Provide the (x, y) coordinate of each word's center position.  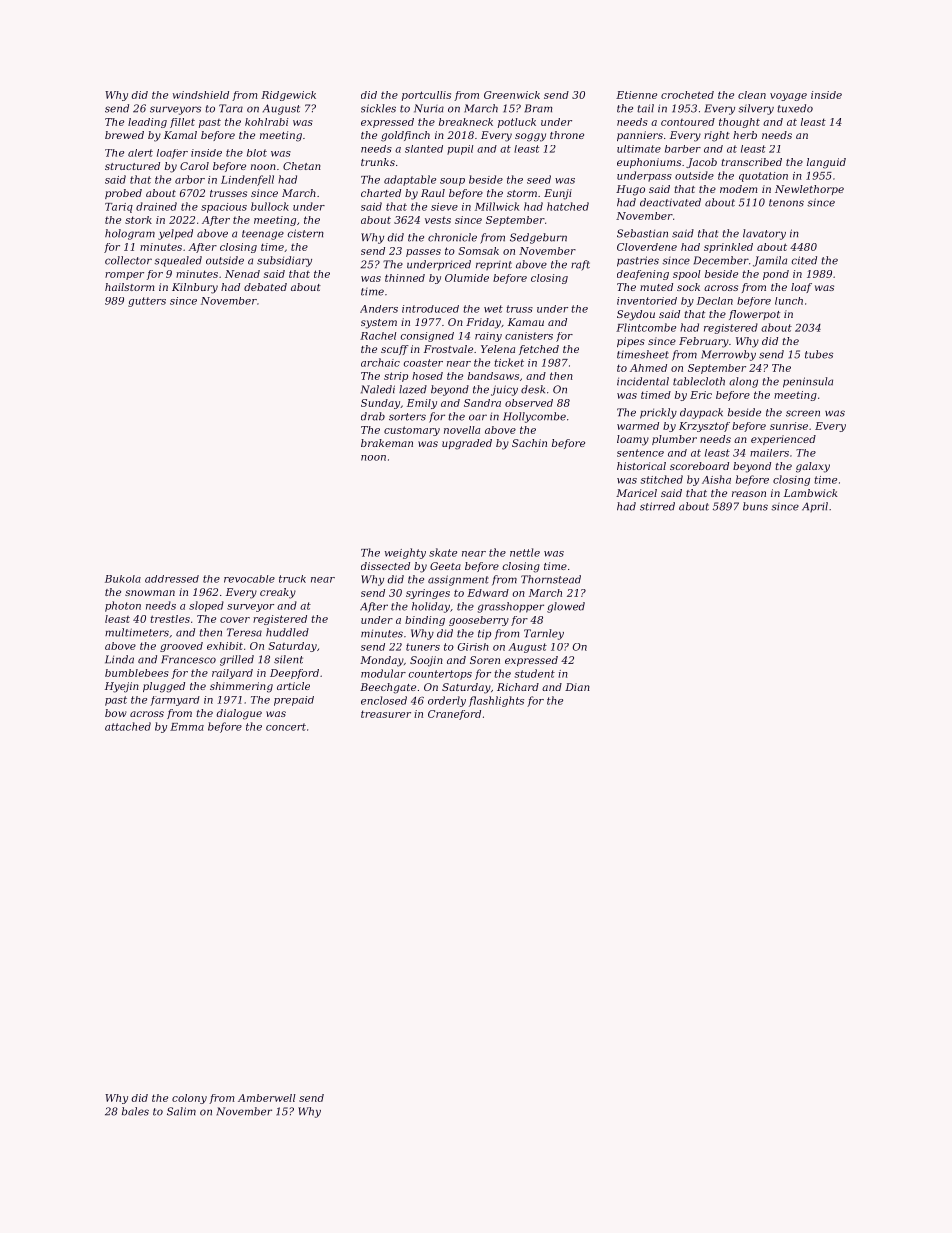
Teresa (244, 632)
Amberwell (267, 1098)
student (535, 673)
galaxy (813, 467)
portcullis (426, 96)
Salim (181, 1111)
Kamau (526, 322)
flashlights (496, 701)
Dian (577, 687)
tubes (819, 354)
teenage (263, 235)
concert (286, 727)
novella (462, 430)
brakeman (387, 443)
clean (752, 95)
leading (147, 123)
